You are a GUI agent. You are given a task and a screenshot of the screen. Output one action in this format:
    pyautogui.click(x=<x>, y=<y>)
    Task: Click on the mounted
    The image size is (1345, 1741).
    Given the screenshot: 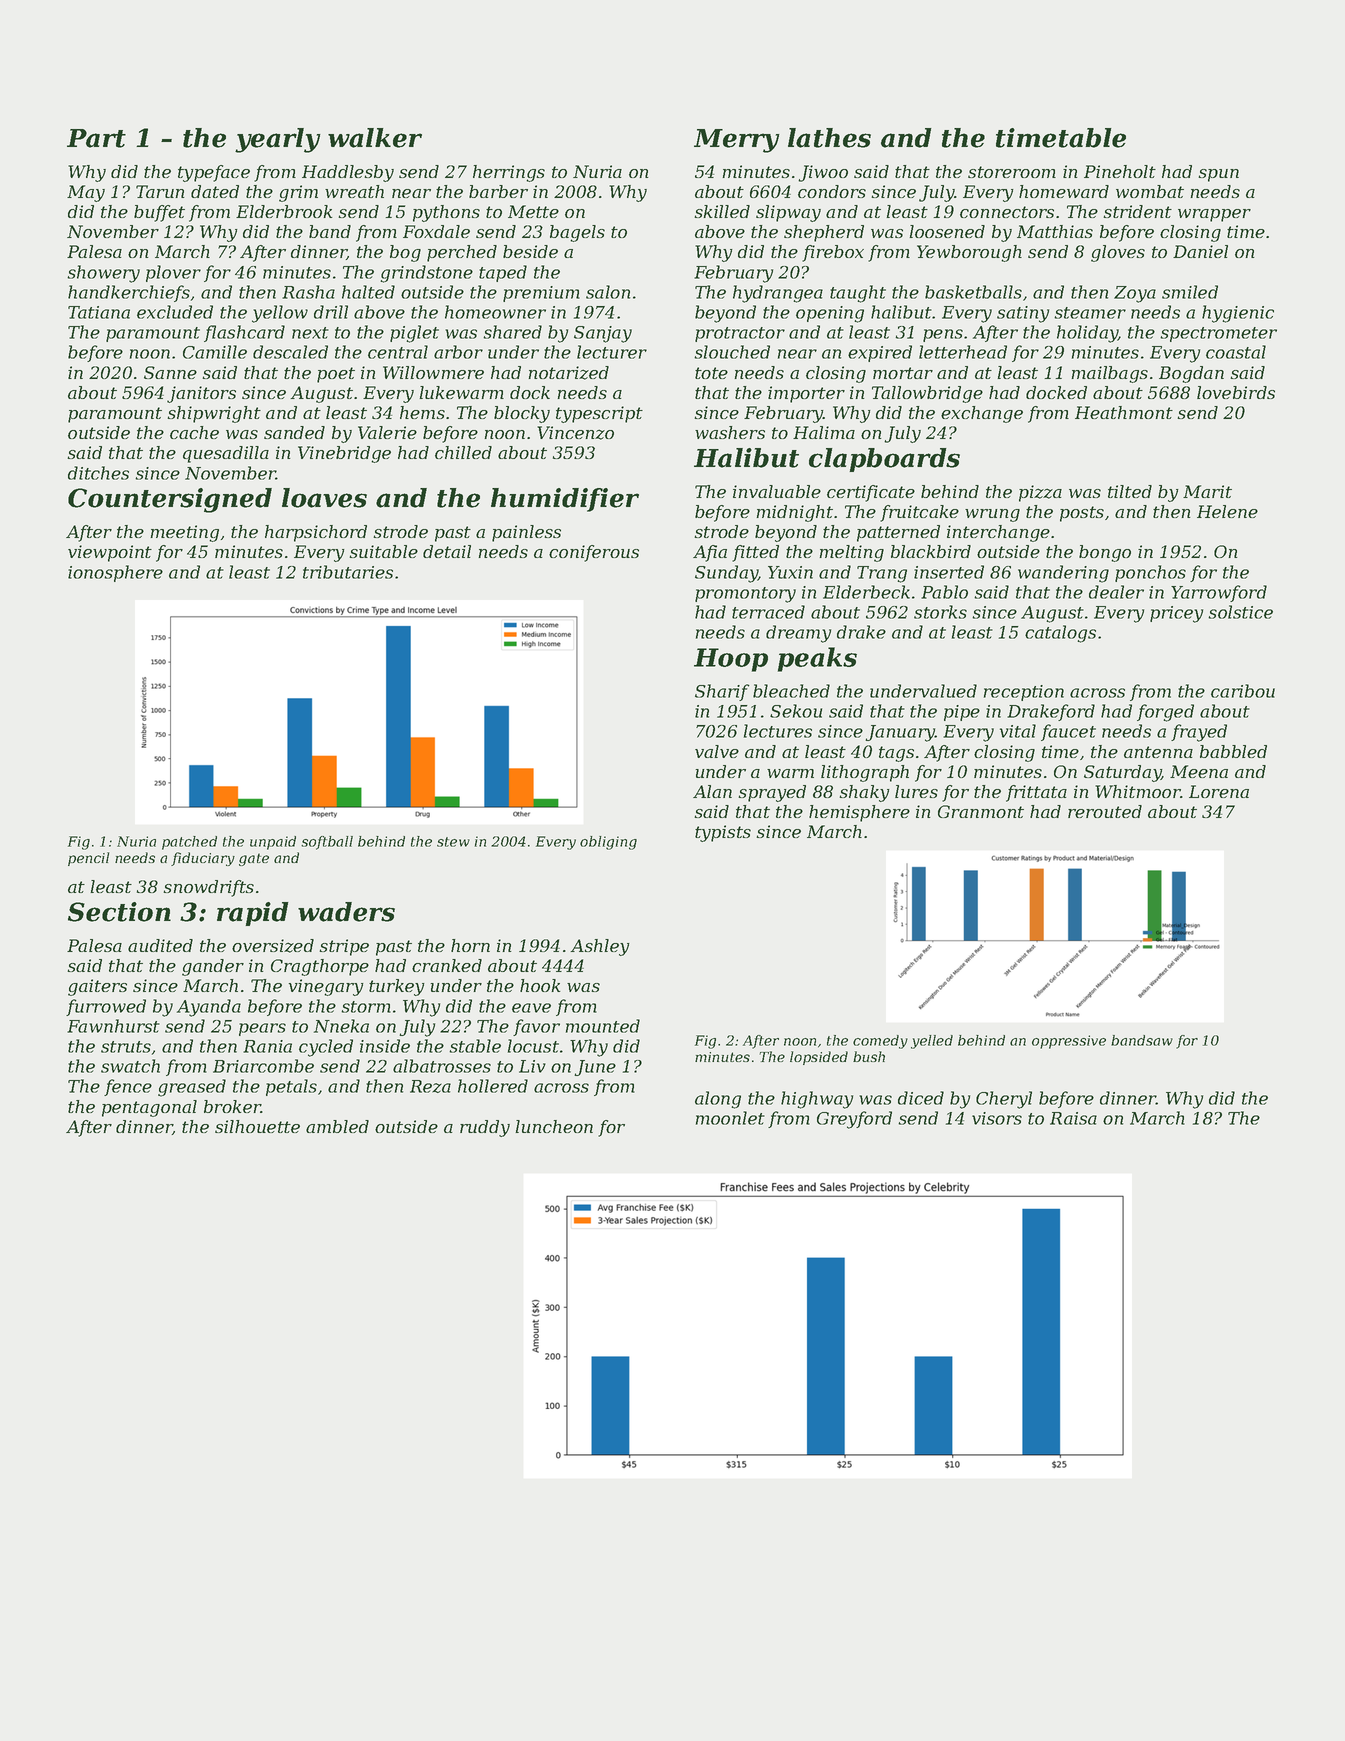 What is the action you would take?
    pyautogui.click(x=603, y=1026)
